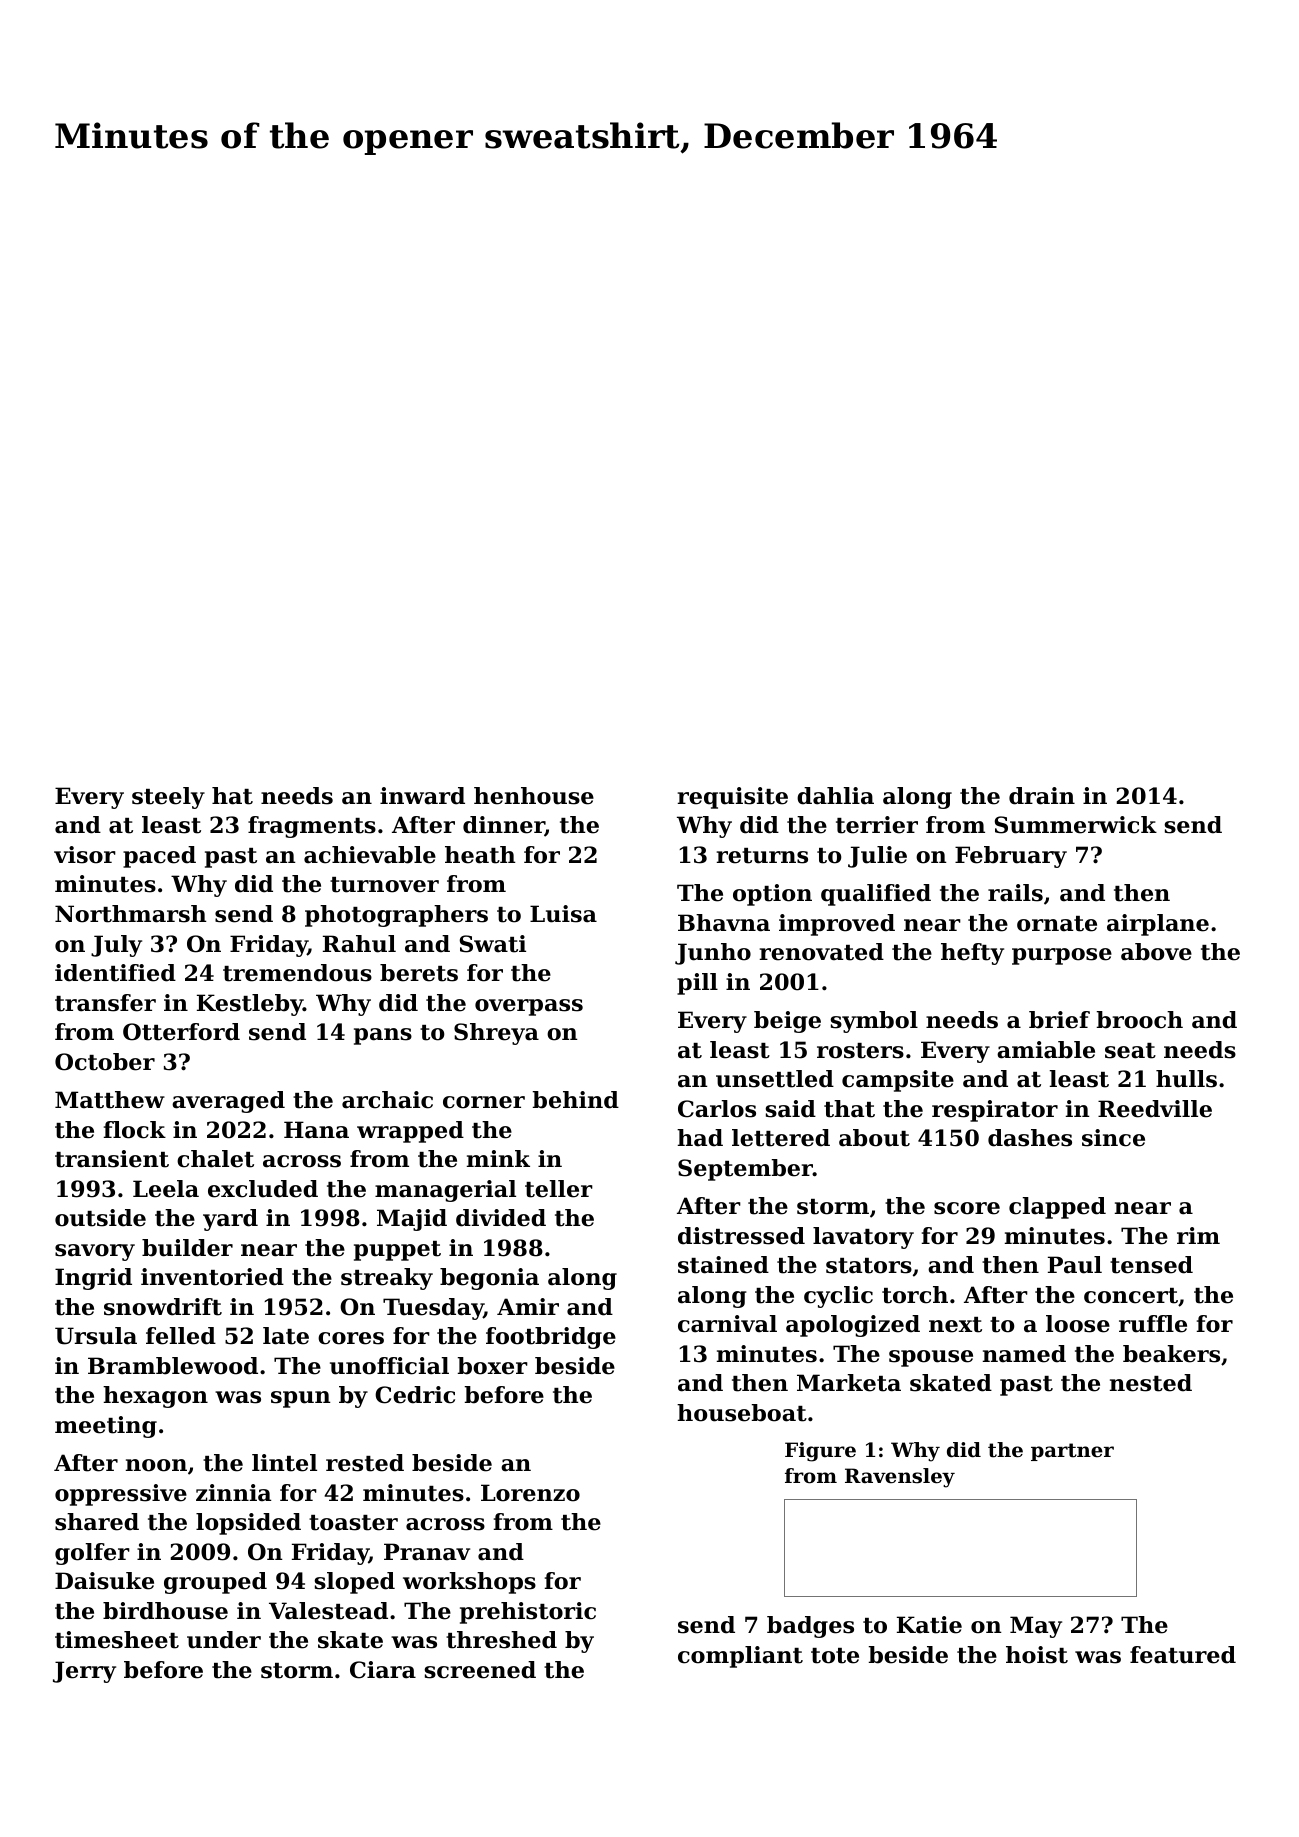  What do you see at coordinates (1072, 1452) in the page?
I see `partner` at bounding box center [1072, 1452].
